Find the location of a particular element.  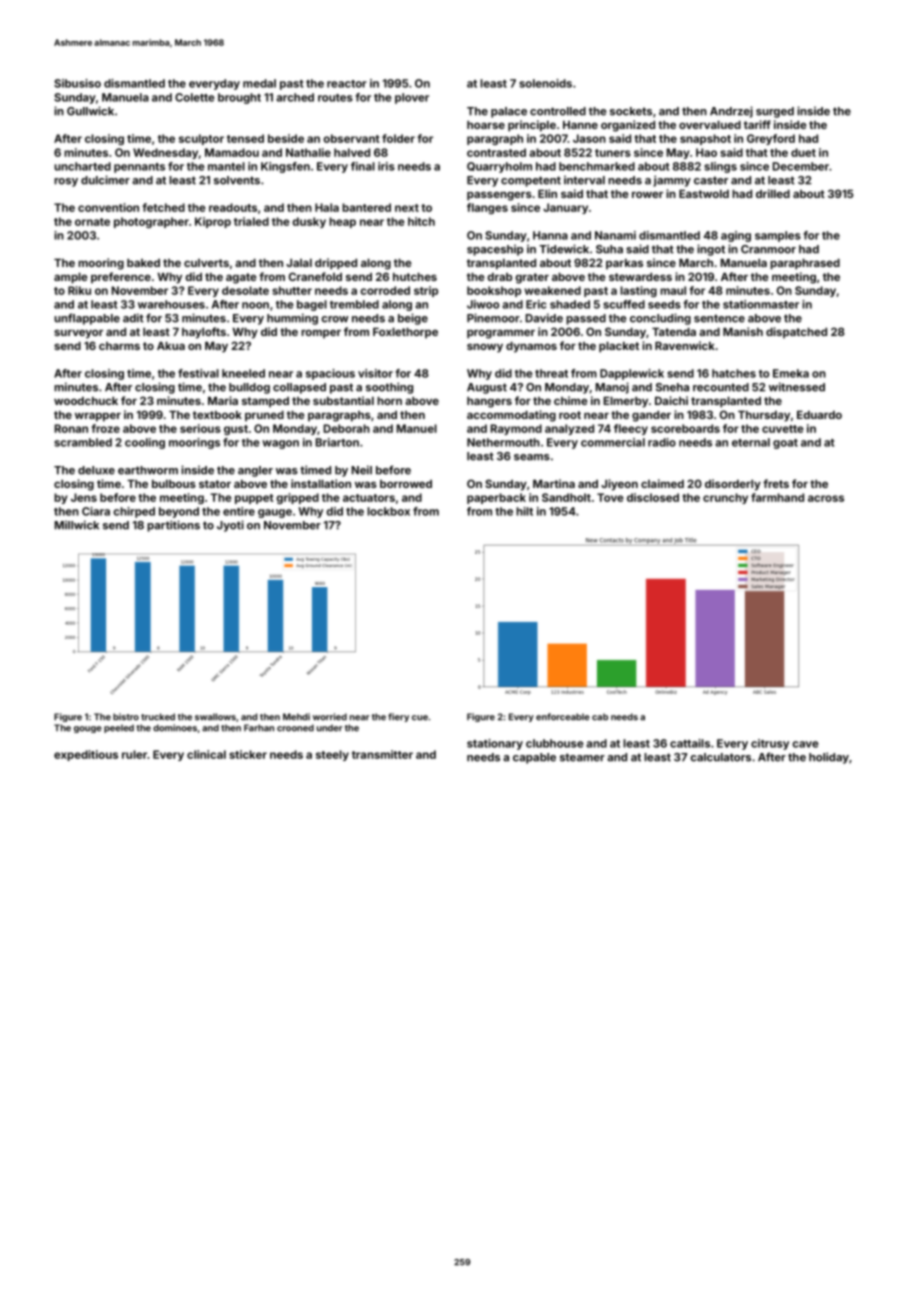

horn is located at coordinates (389, 401).
